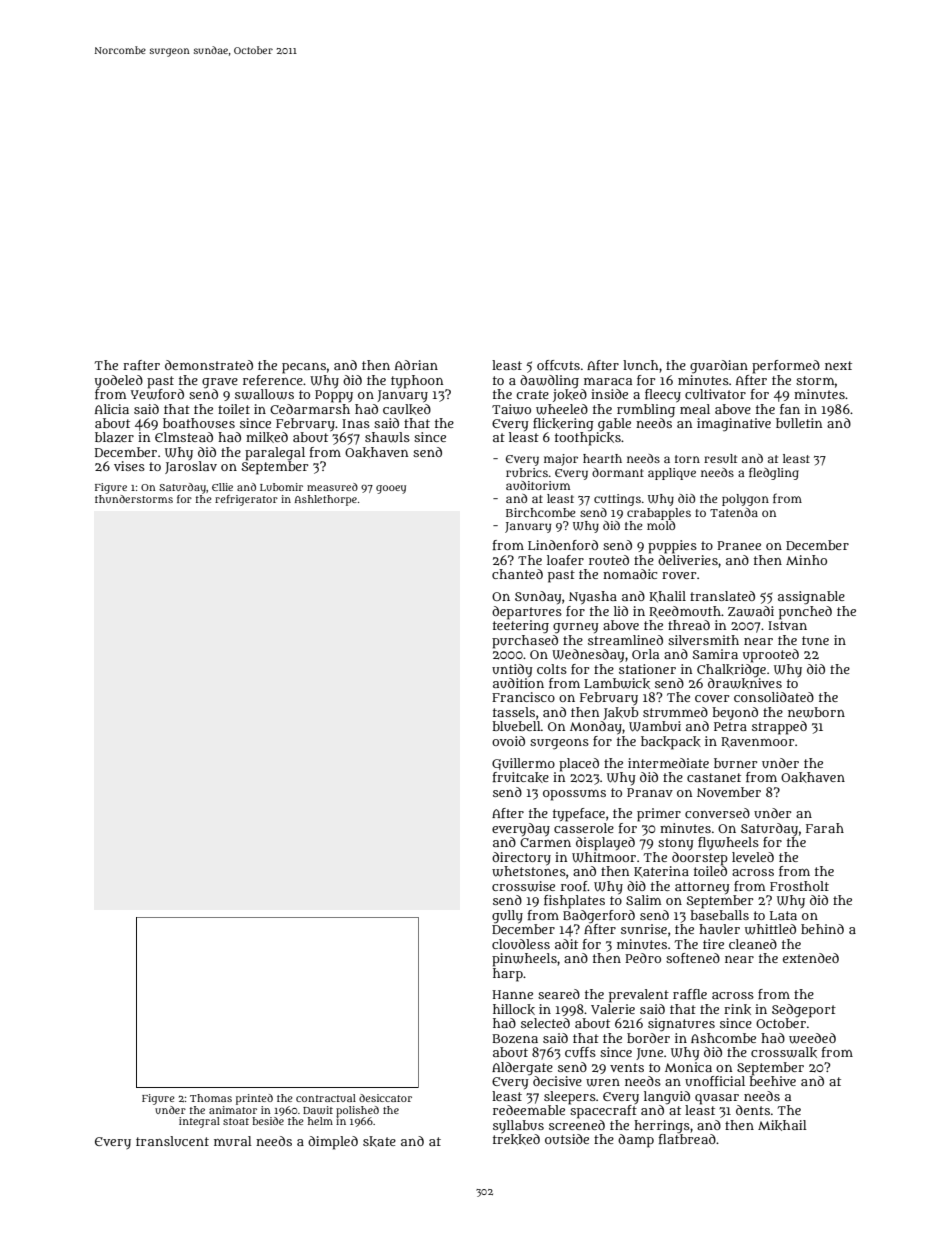  Describe the element at coordinates (552, 669) in the screenshot. I see `colts` at that location.
